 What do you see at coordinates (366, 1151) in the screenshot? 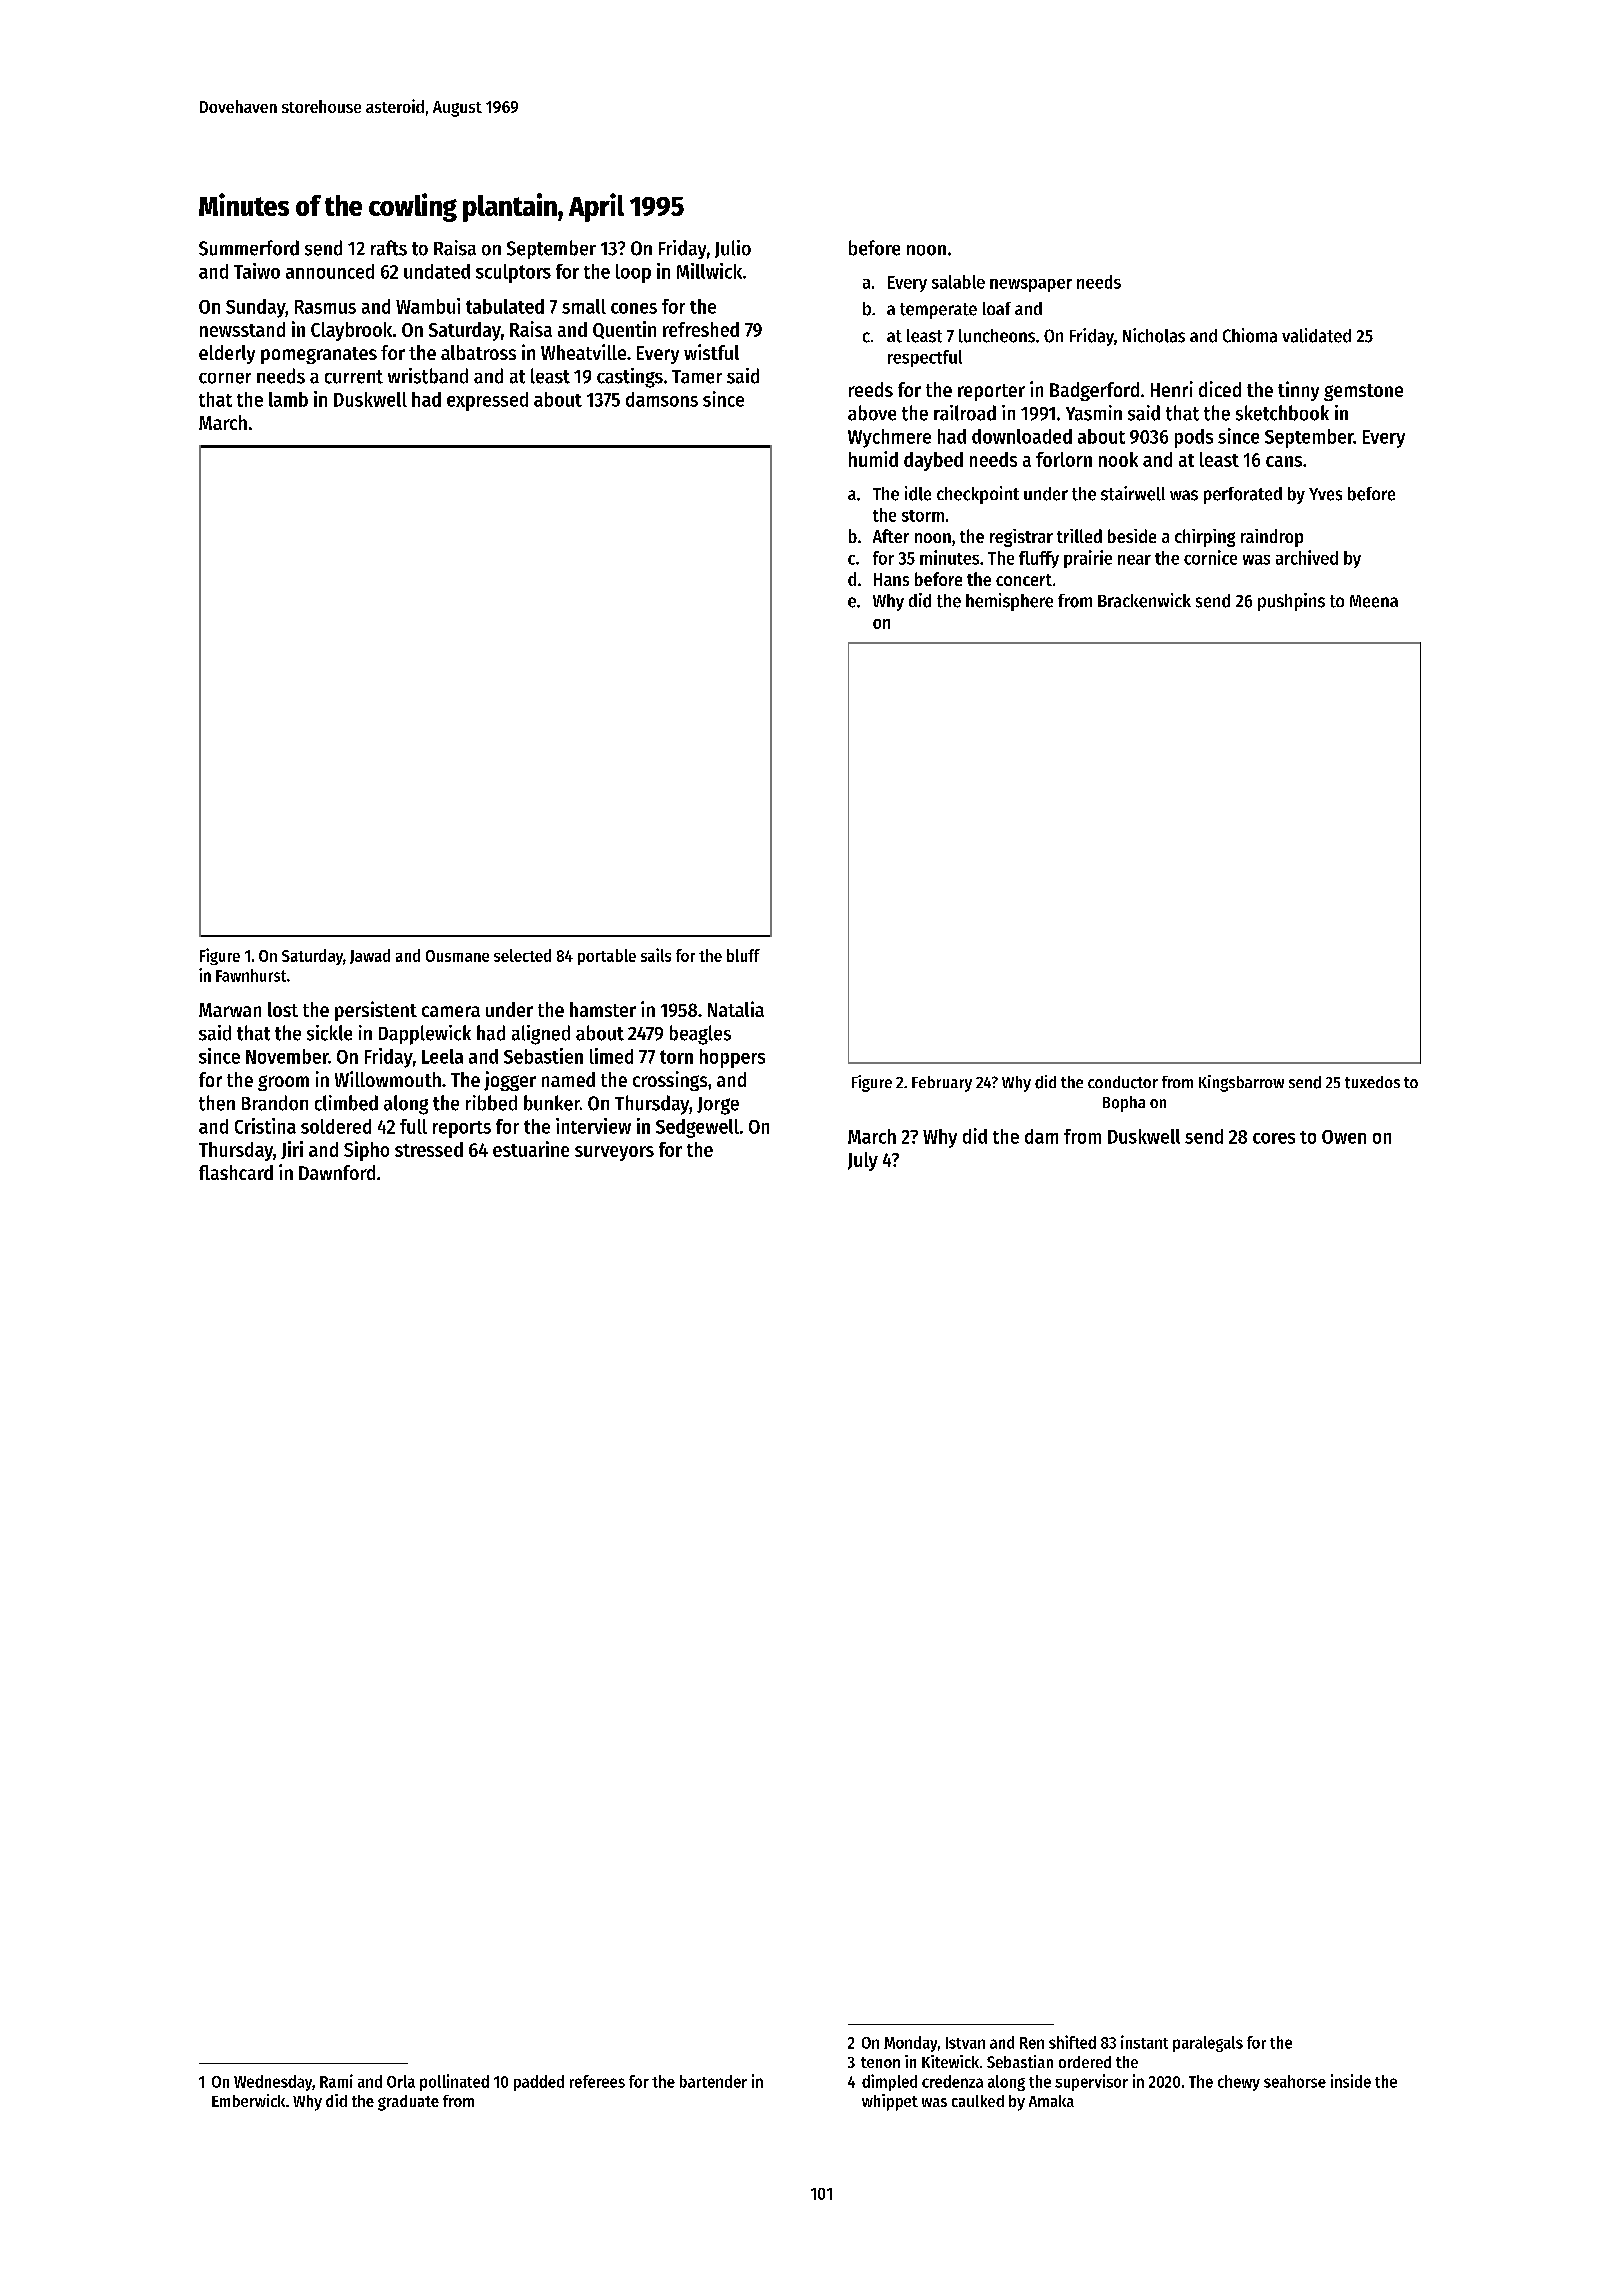
I see `Sipho` at bounding box center [366, 1151].
